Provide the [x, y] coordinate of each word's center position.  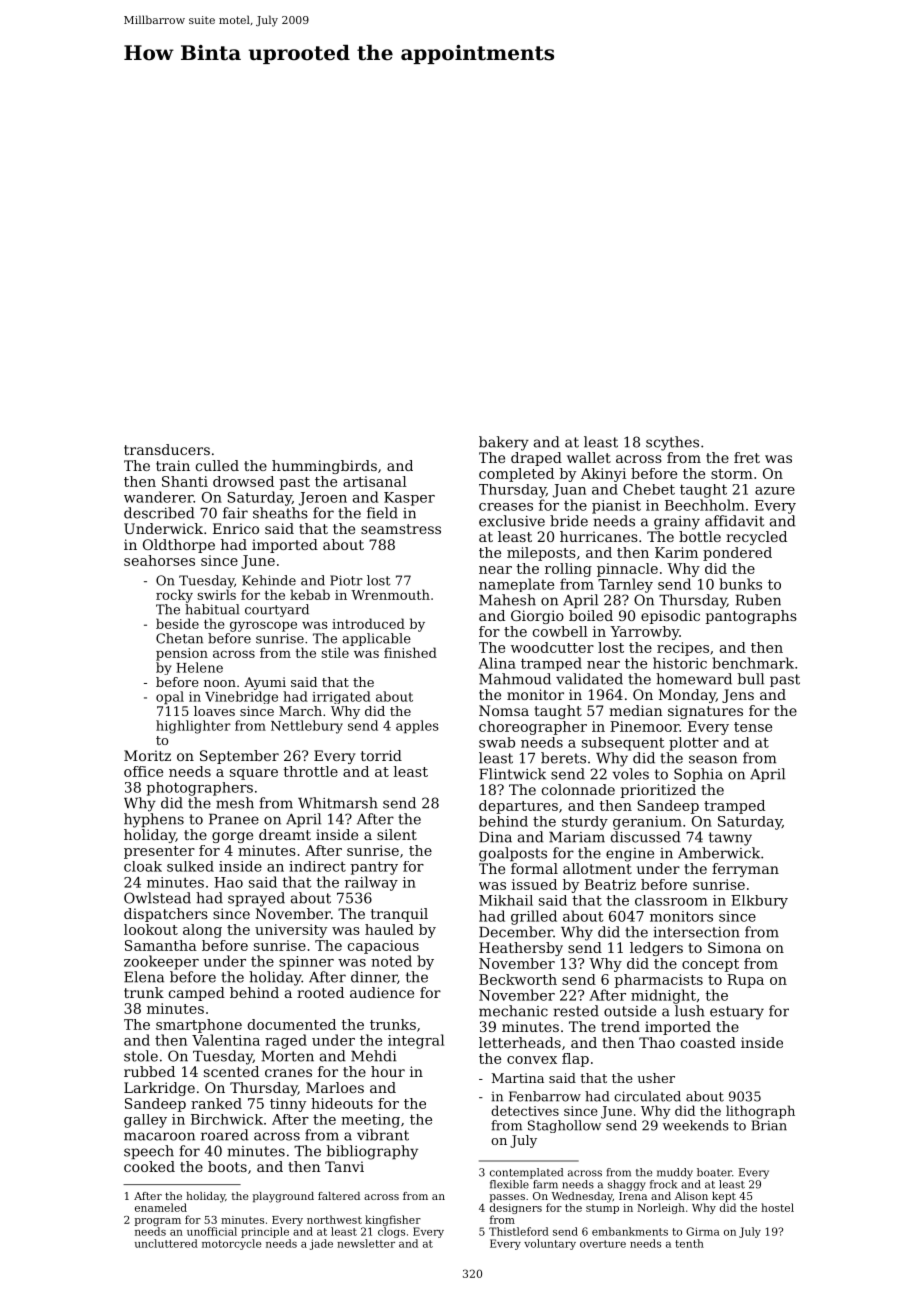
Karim [676, 552]
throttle [311, 771]
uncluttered [166, 1243]
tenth [689, 1243]
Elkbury [759, 902]
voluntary [550, 1244]
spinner [306, 963]
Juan [569, 491]
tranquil [399, 915]
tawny [730, 839]
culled [217, 465]
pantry [374, 868]
